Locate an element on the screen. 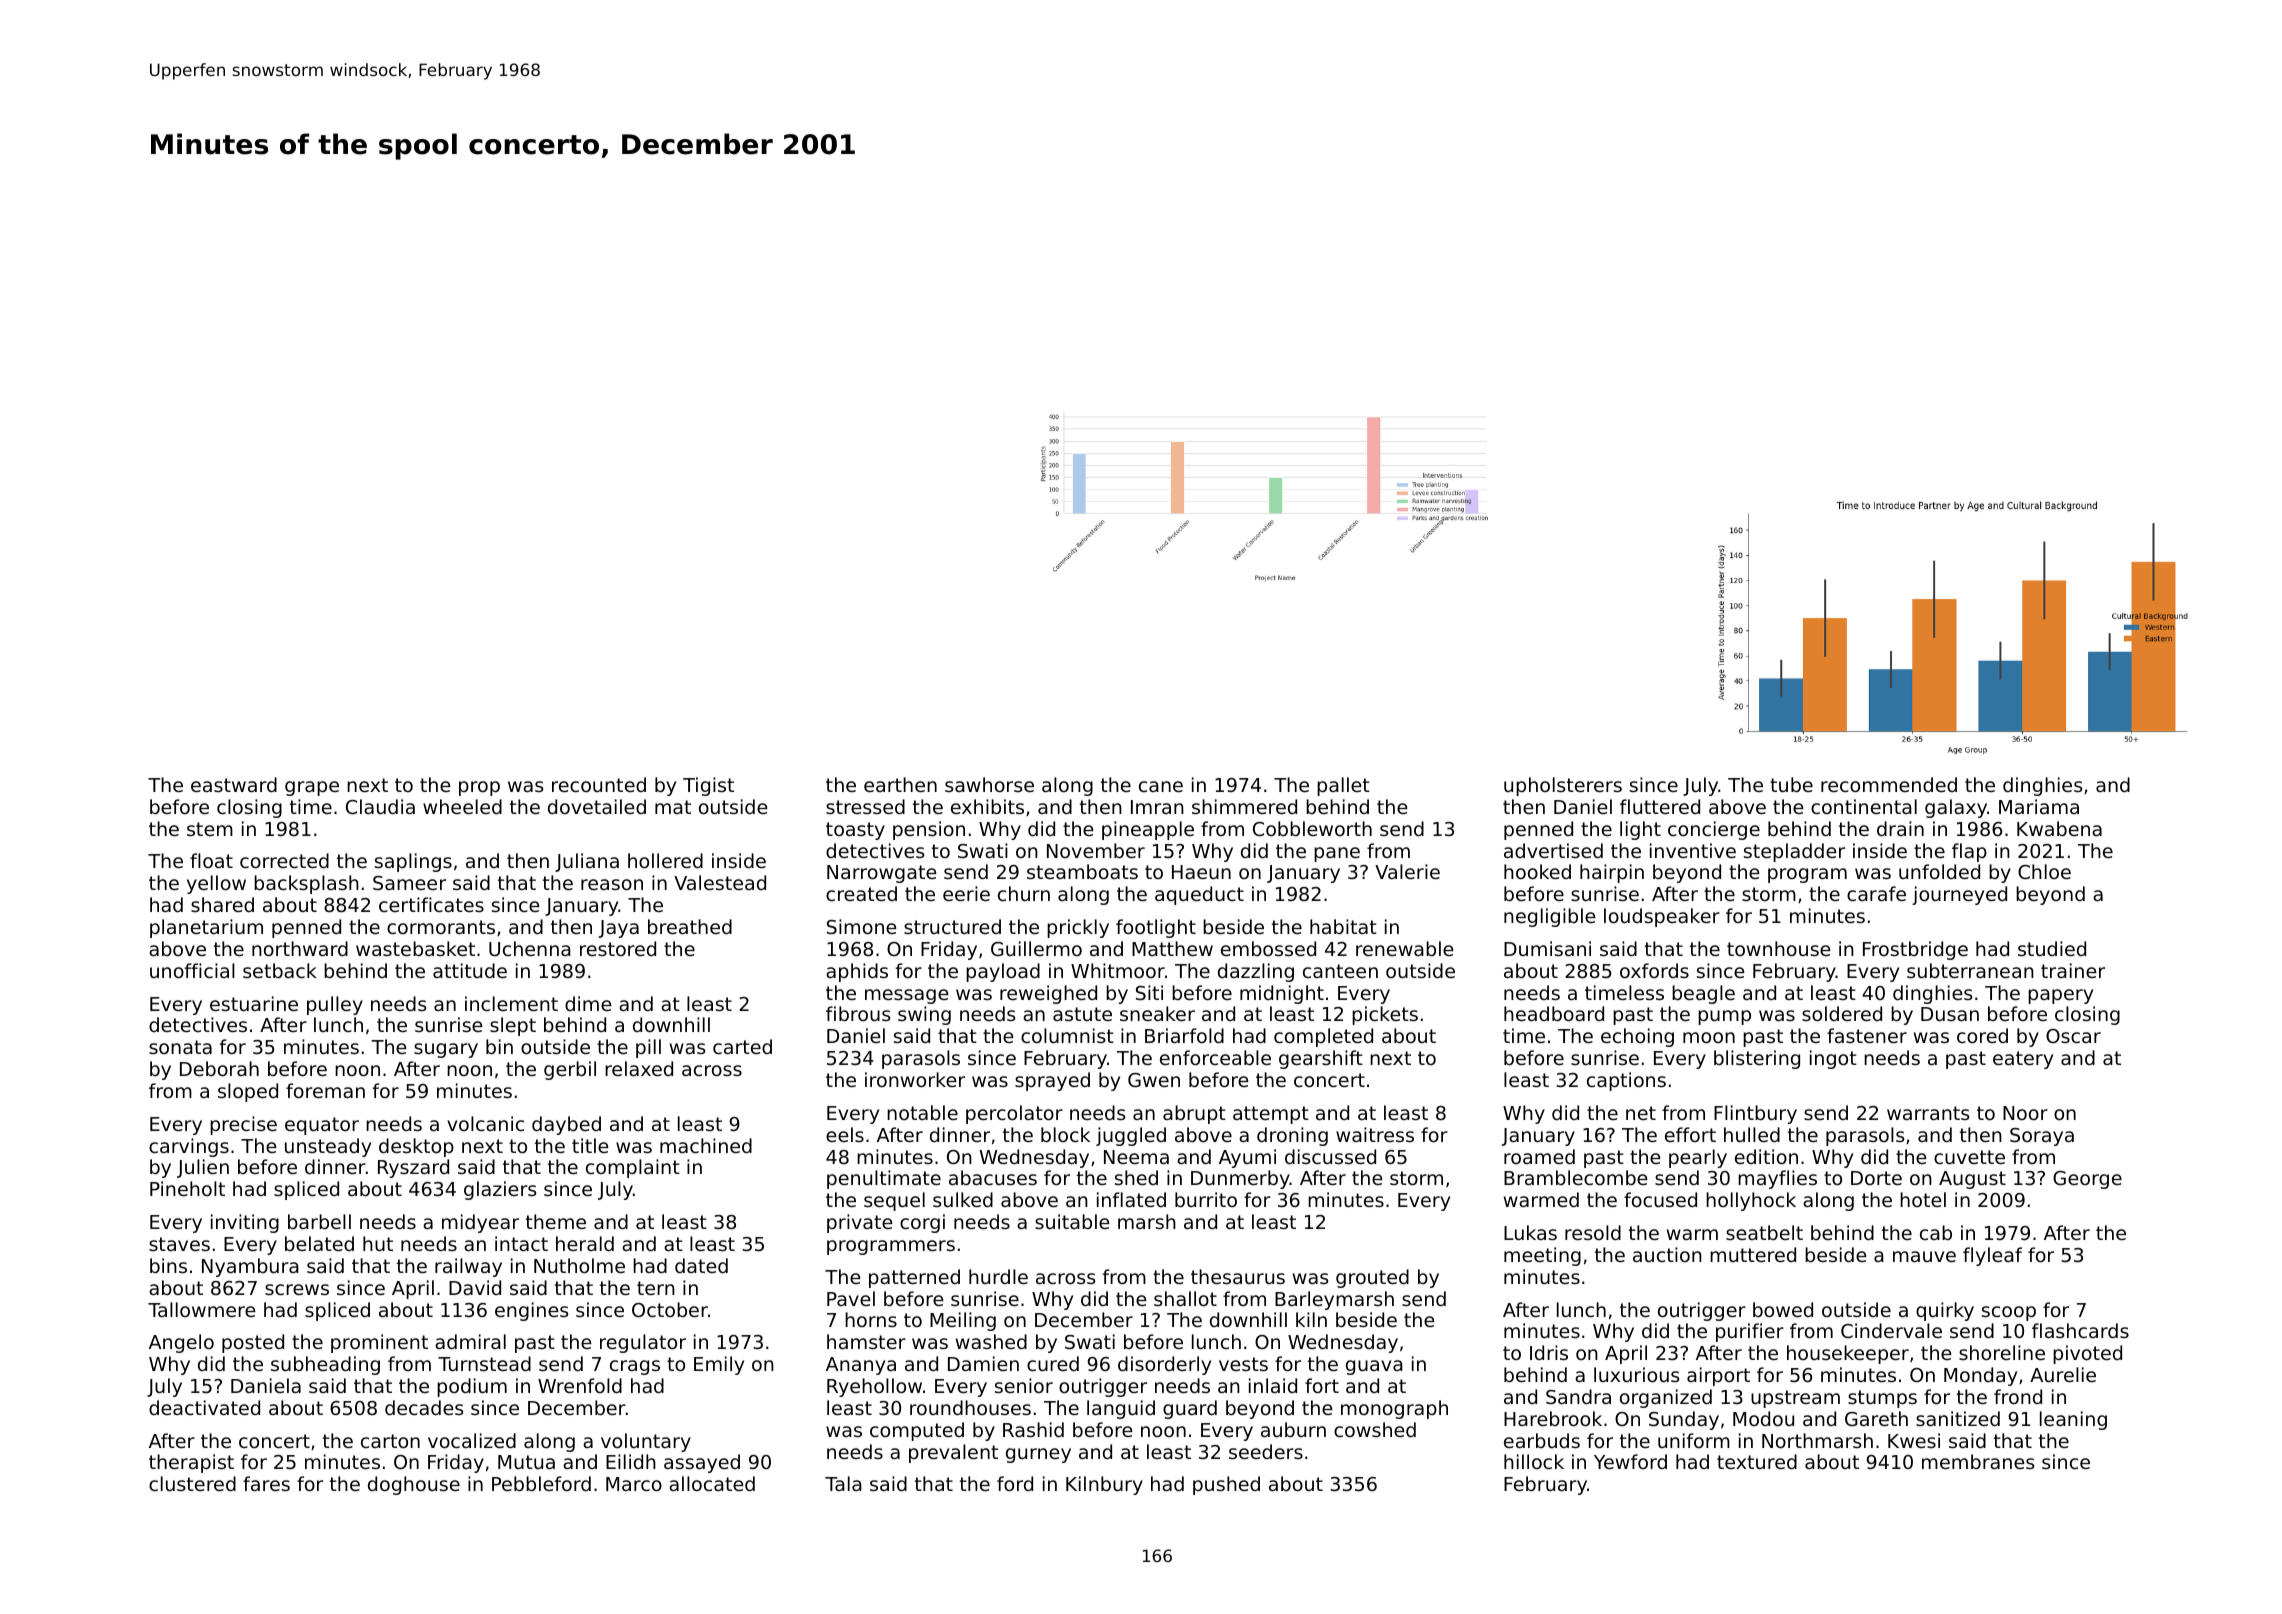 This screenshot has width=2282, height=1614. recommended is located at coordinates (1889, 784).
